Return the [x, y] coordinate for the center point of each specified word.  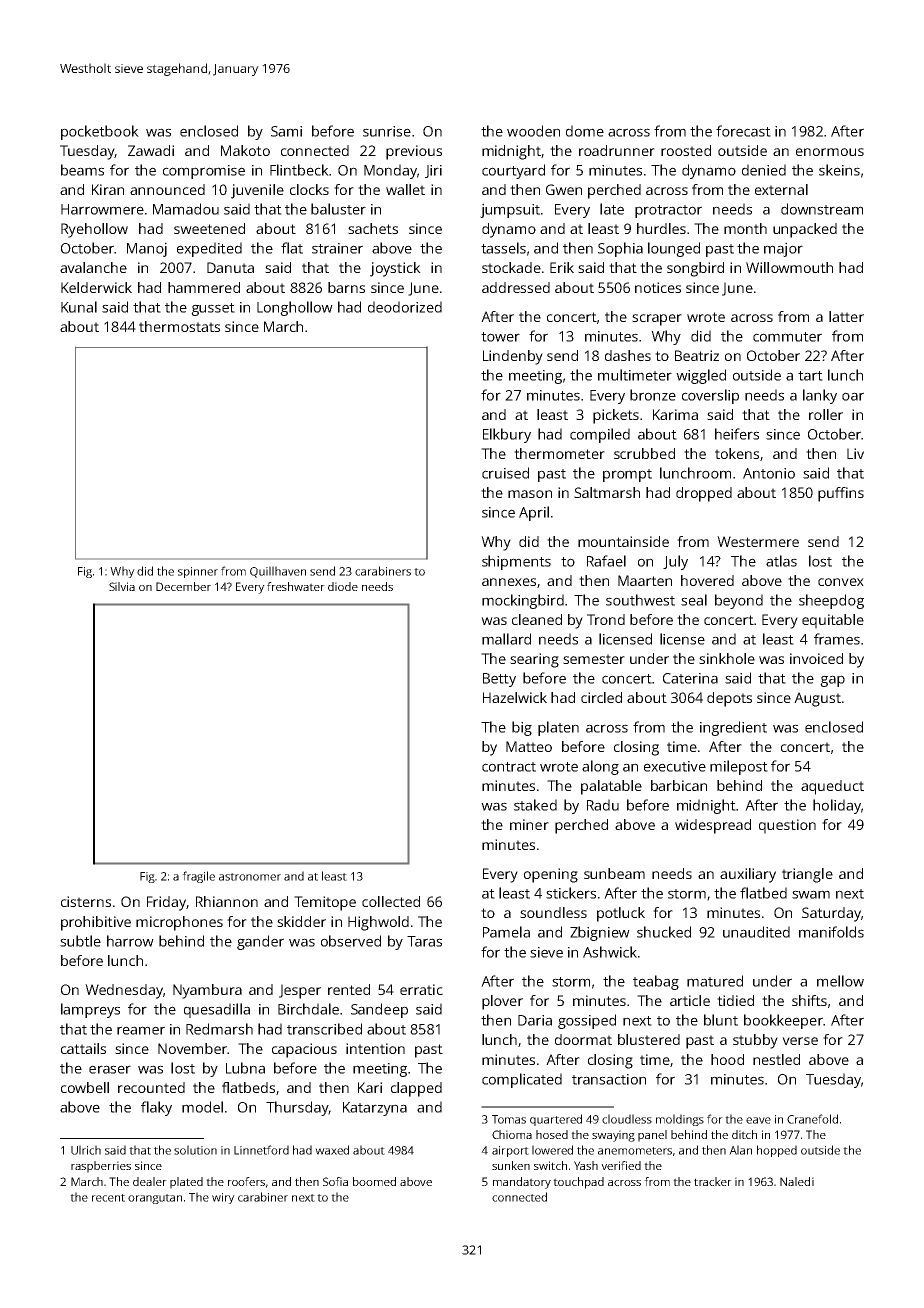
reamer [141, 1030]
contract [509, 767]
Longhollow [295, 308]
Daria [535, 1020]
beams [82, 170]
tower [500, 337]
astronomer [250, 877]
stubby [755, 1041]
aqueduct [832, 787]
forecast [743, 131]
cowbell [85, 1087]
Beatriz [697, 355]
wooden [533, 131]
